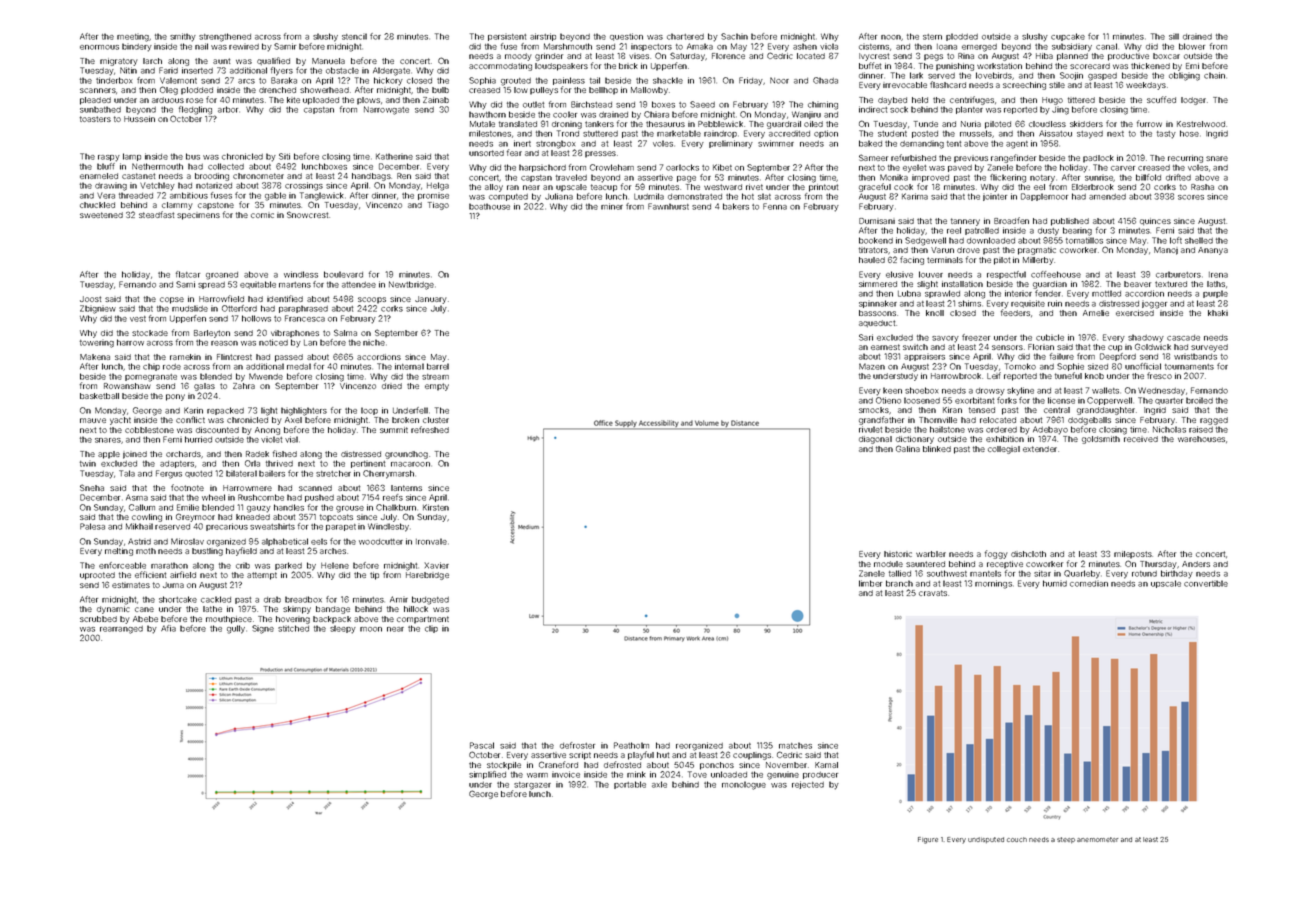 The width and height of the screenshot is (1308, 924). What do you see at coordinates (1196, 564) in the screenshot?
I see `Anders` at bounding box center [1196, 564].
